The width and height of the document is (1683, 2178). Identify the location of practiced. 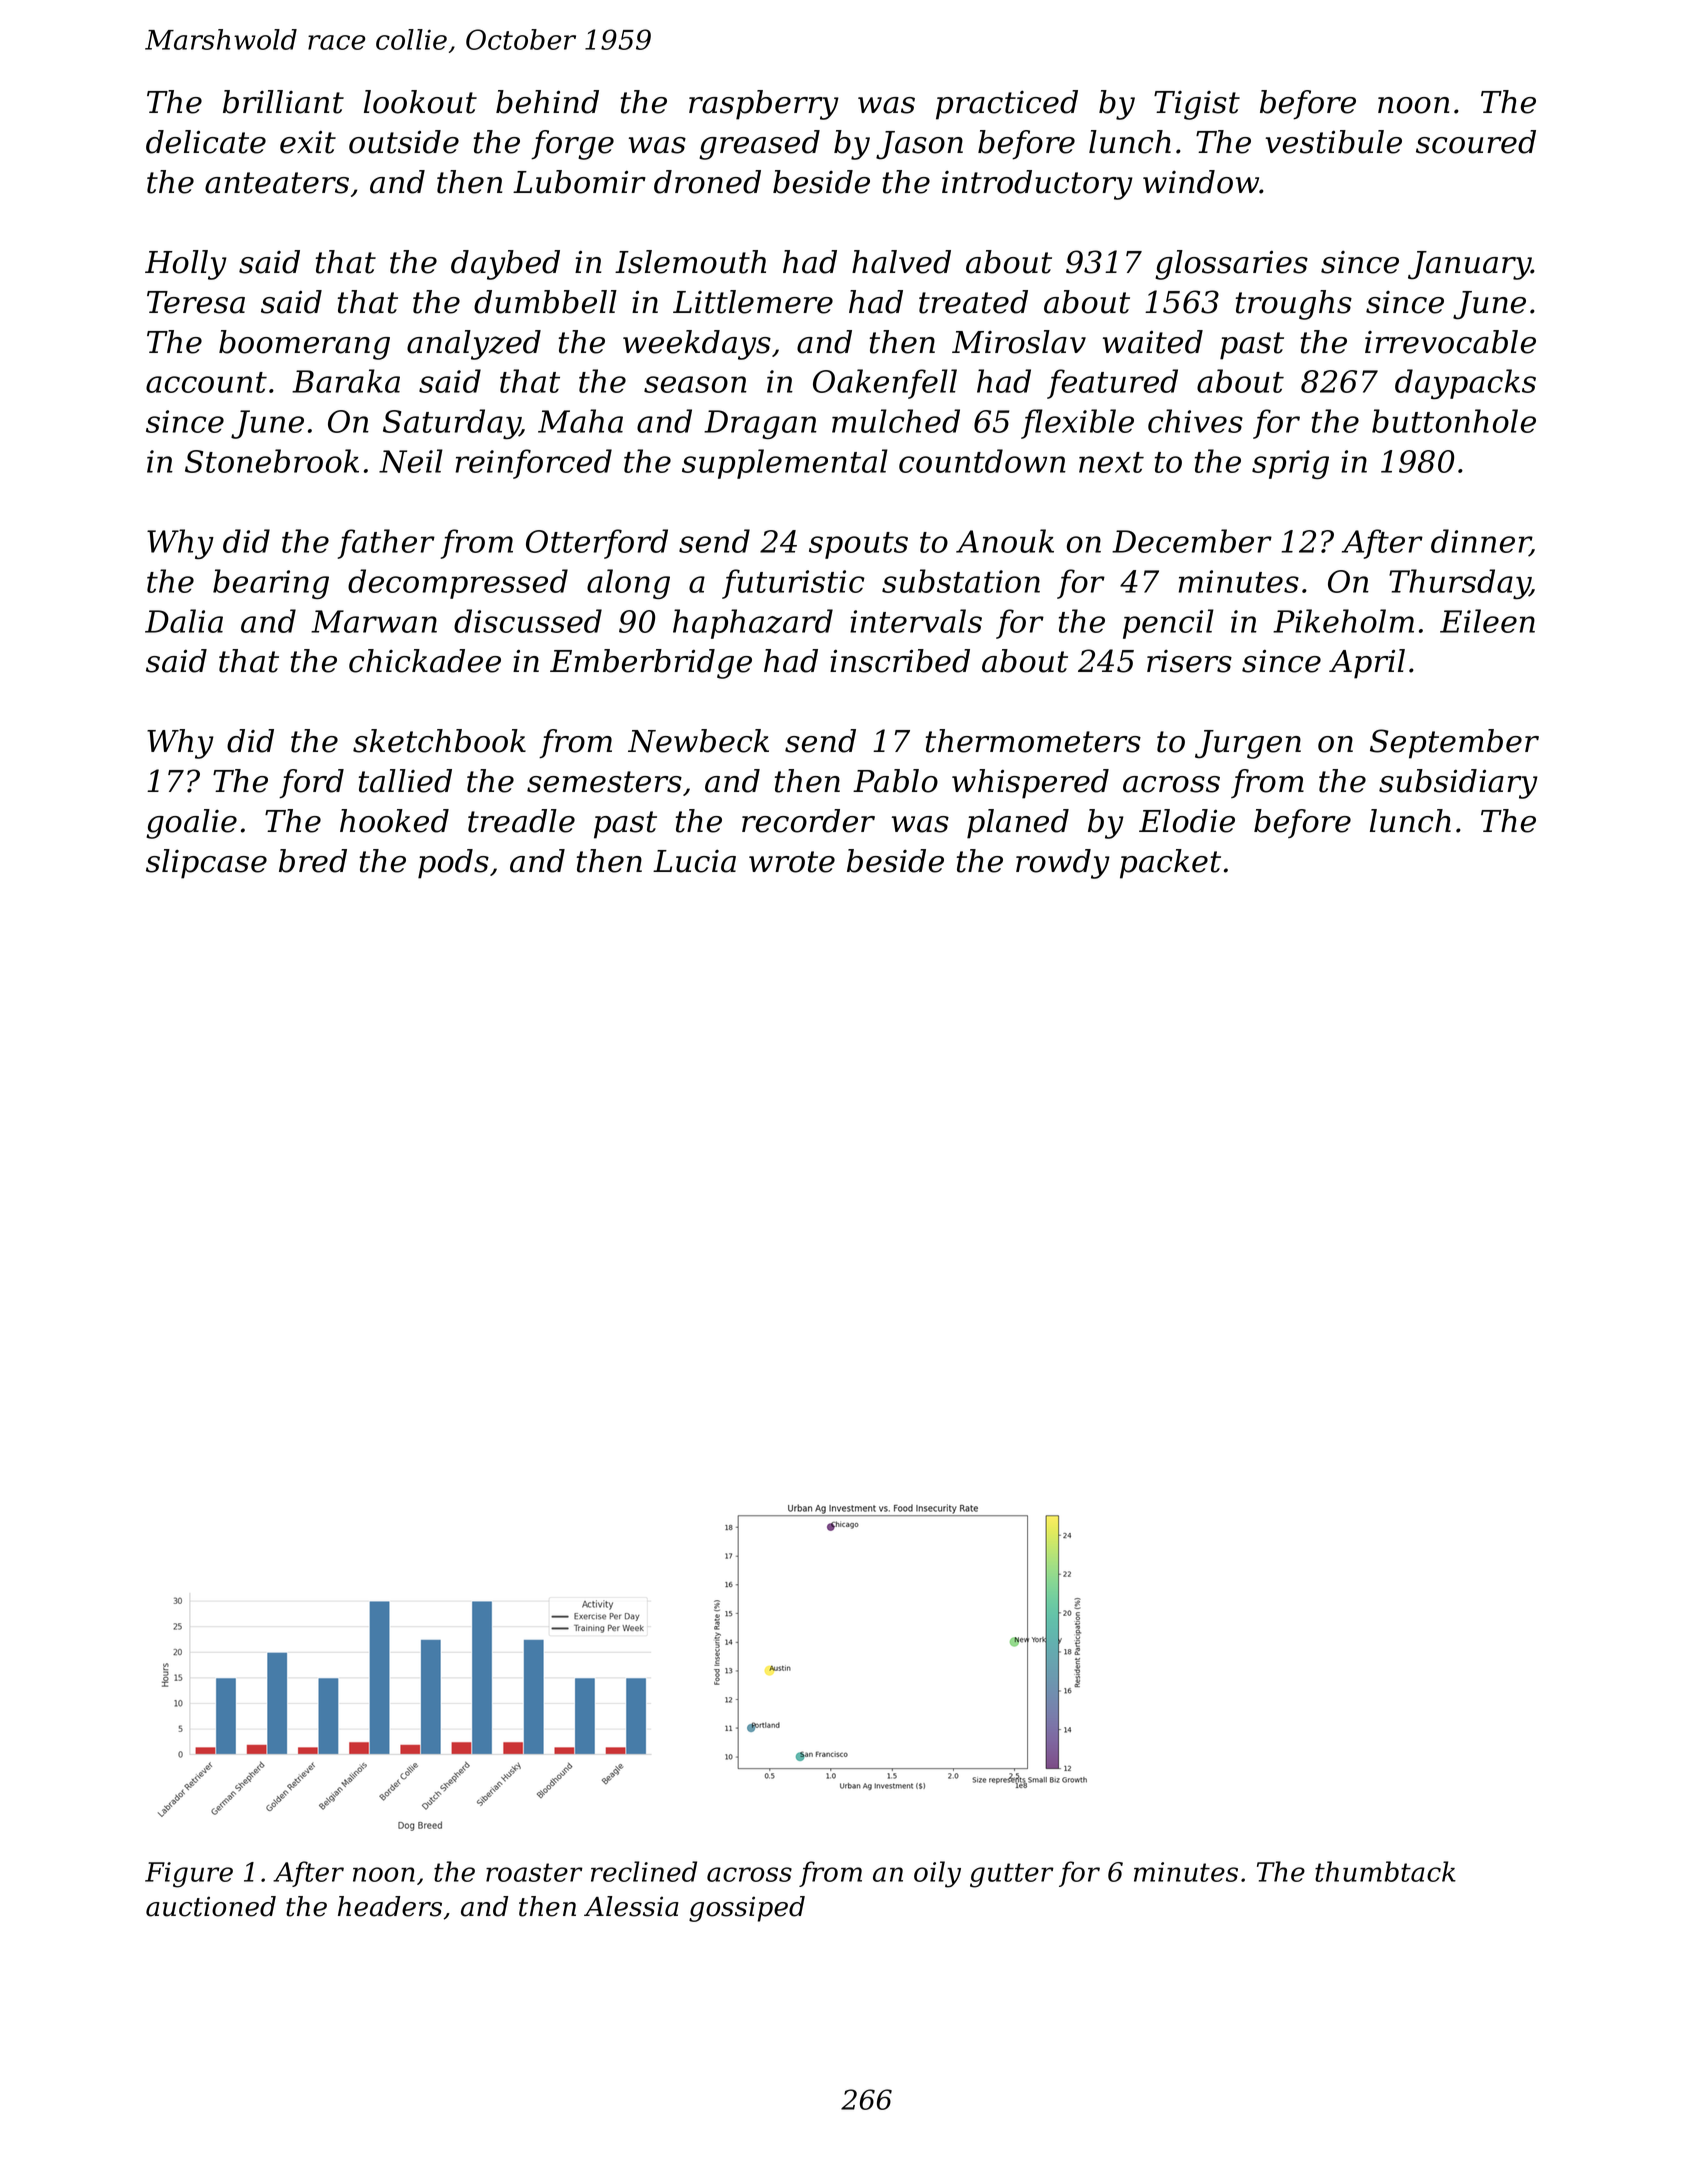
(1007, 105).
